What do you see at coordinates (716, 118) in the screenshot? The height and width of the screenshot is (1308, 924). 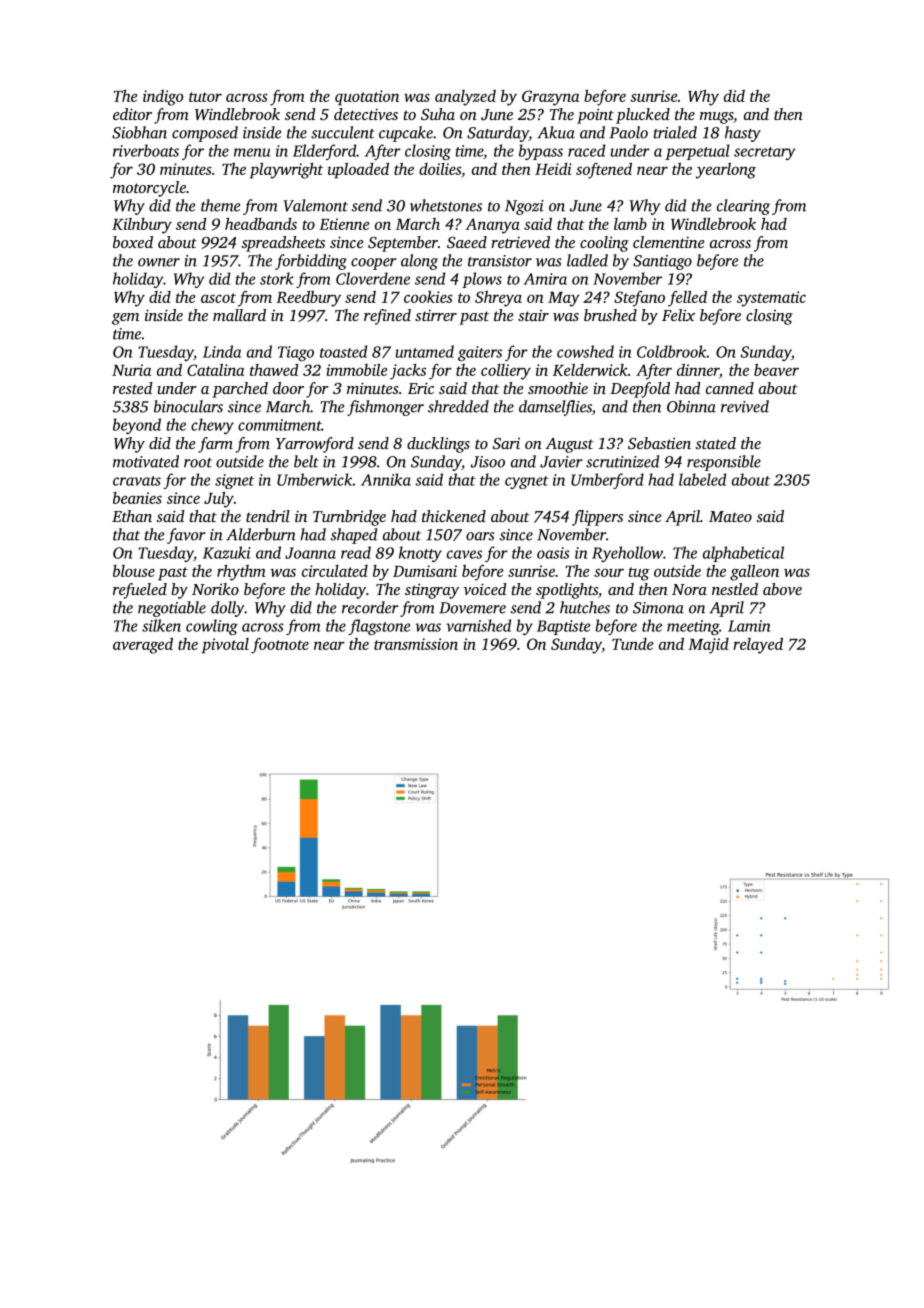 I see `mugs` at bounding box center [716, 118].
